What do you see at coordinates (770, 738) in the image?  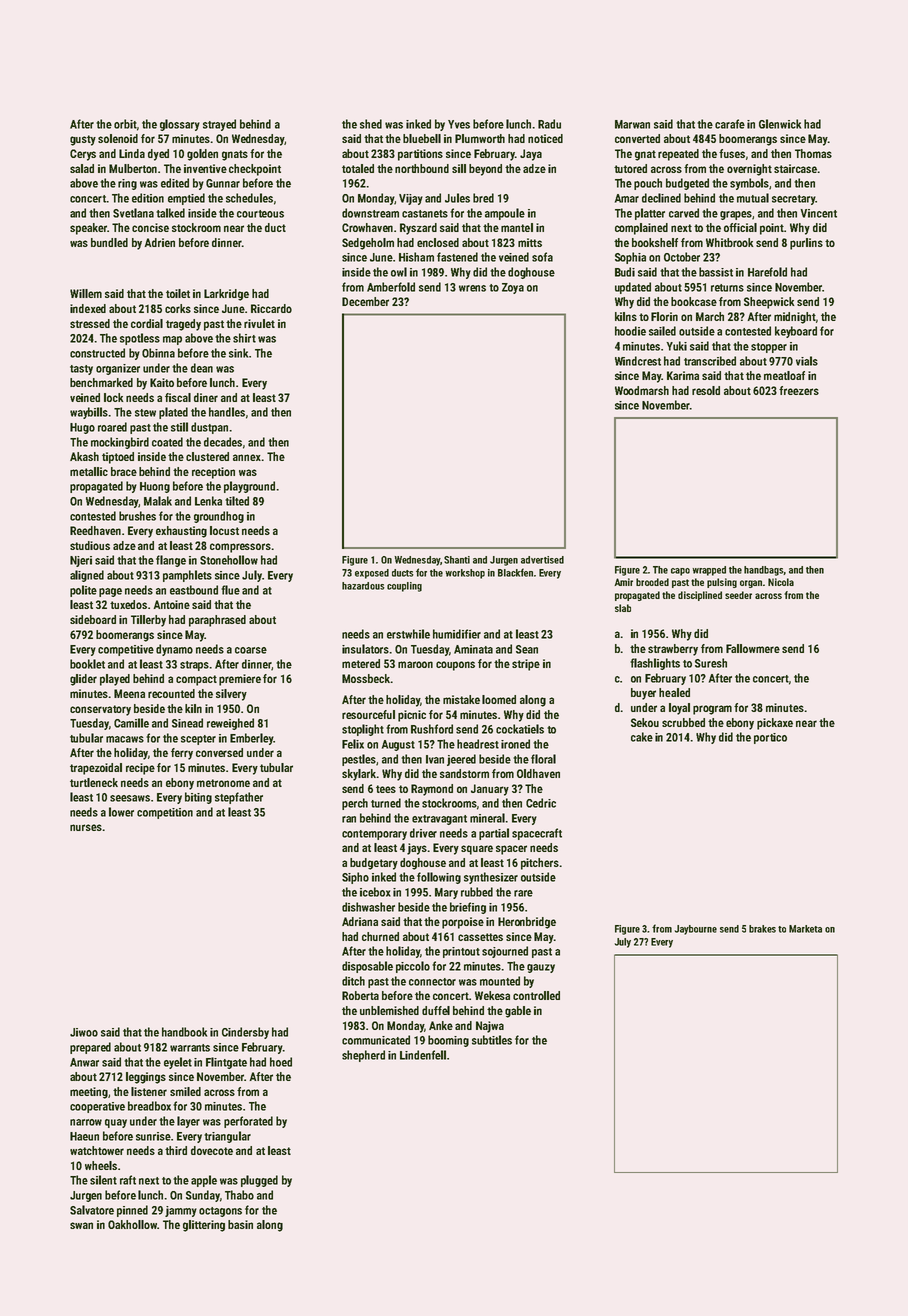 I see `portico` at bounding box center [770, 738].
